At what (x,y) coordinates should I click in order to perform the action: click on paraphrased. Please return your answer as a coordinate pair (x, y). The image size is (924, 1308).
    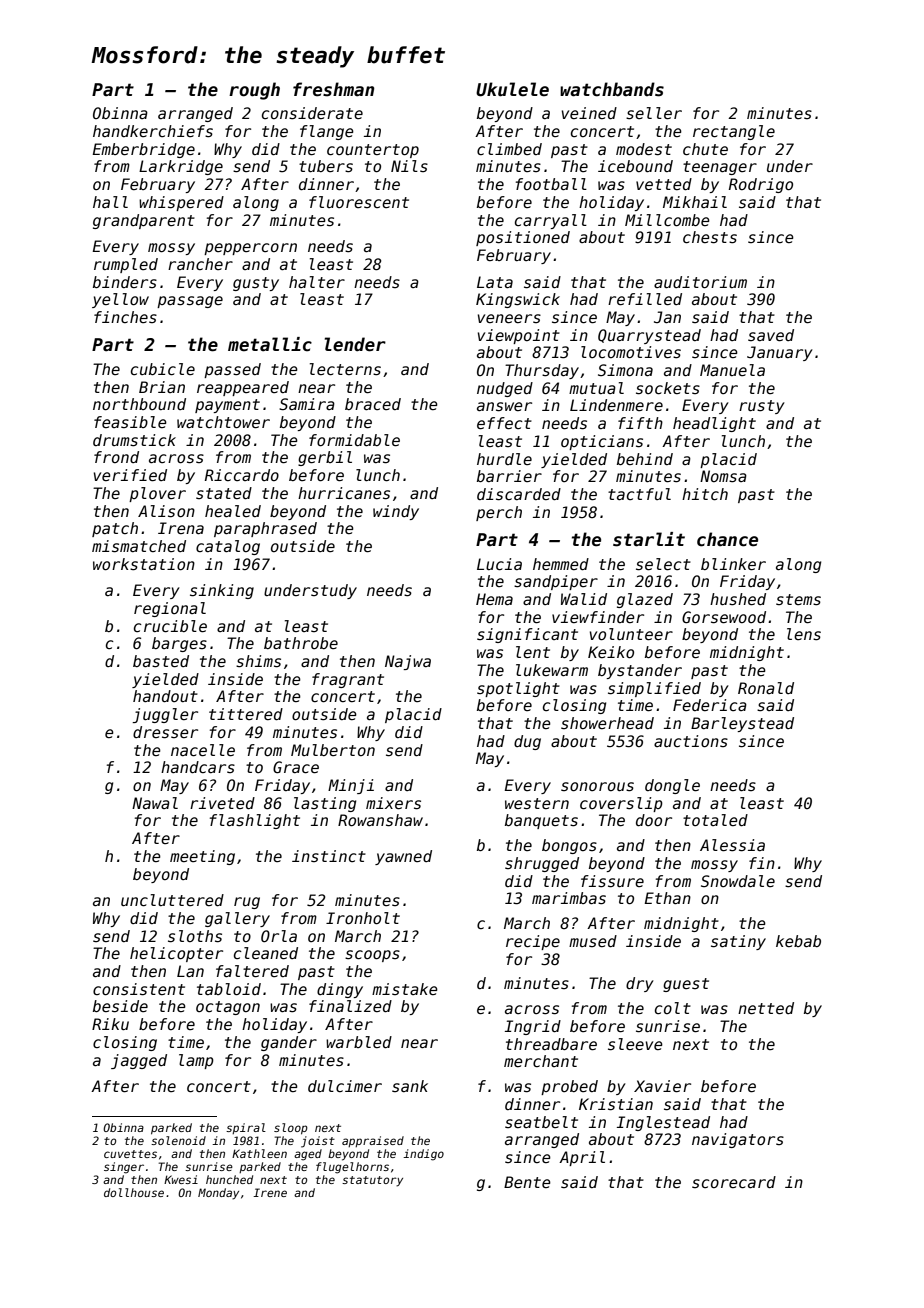
    Looking at the image, I should click on (265, 529).
